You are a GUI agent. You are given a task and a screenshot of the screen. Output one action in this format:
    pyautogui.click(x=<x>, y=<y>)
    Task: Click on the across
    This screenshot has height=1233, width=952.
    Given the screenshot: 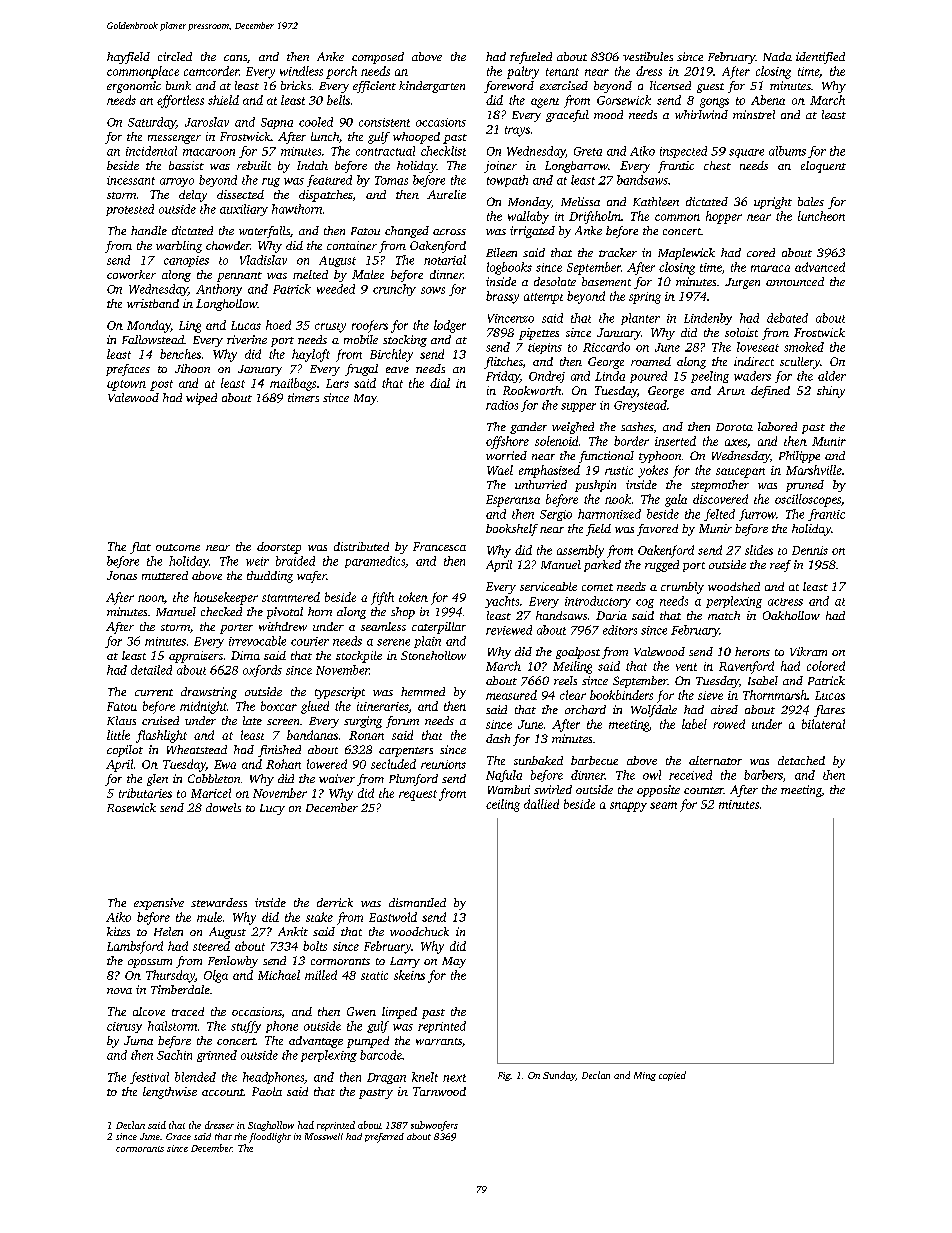 What is the action you would take?
    pyautogui.click(x=449, y=232)
